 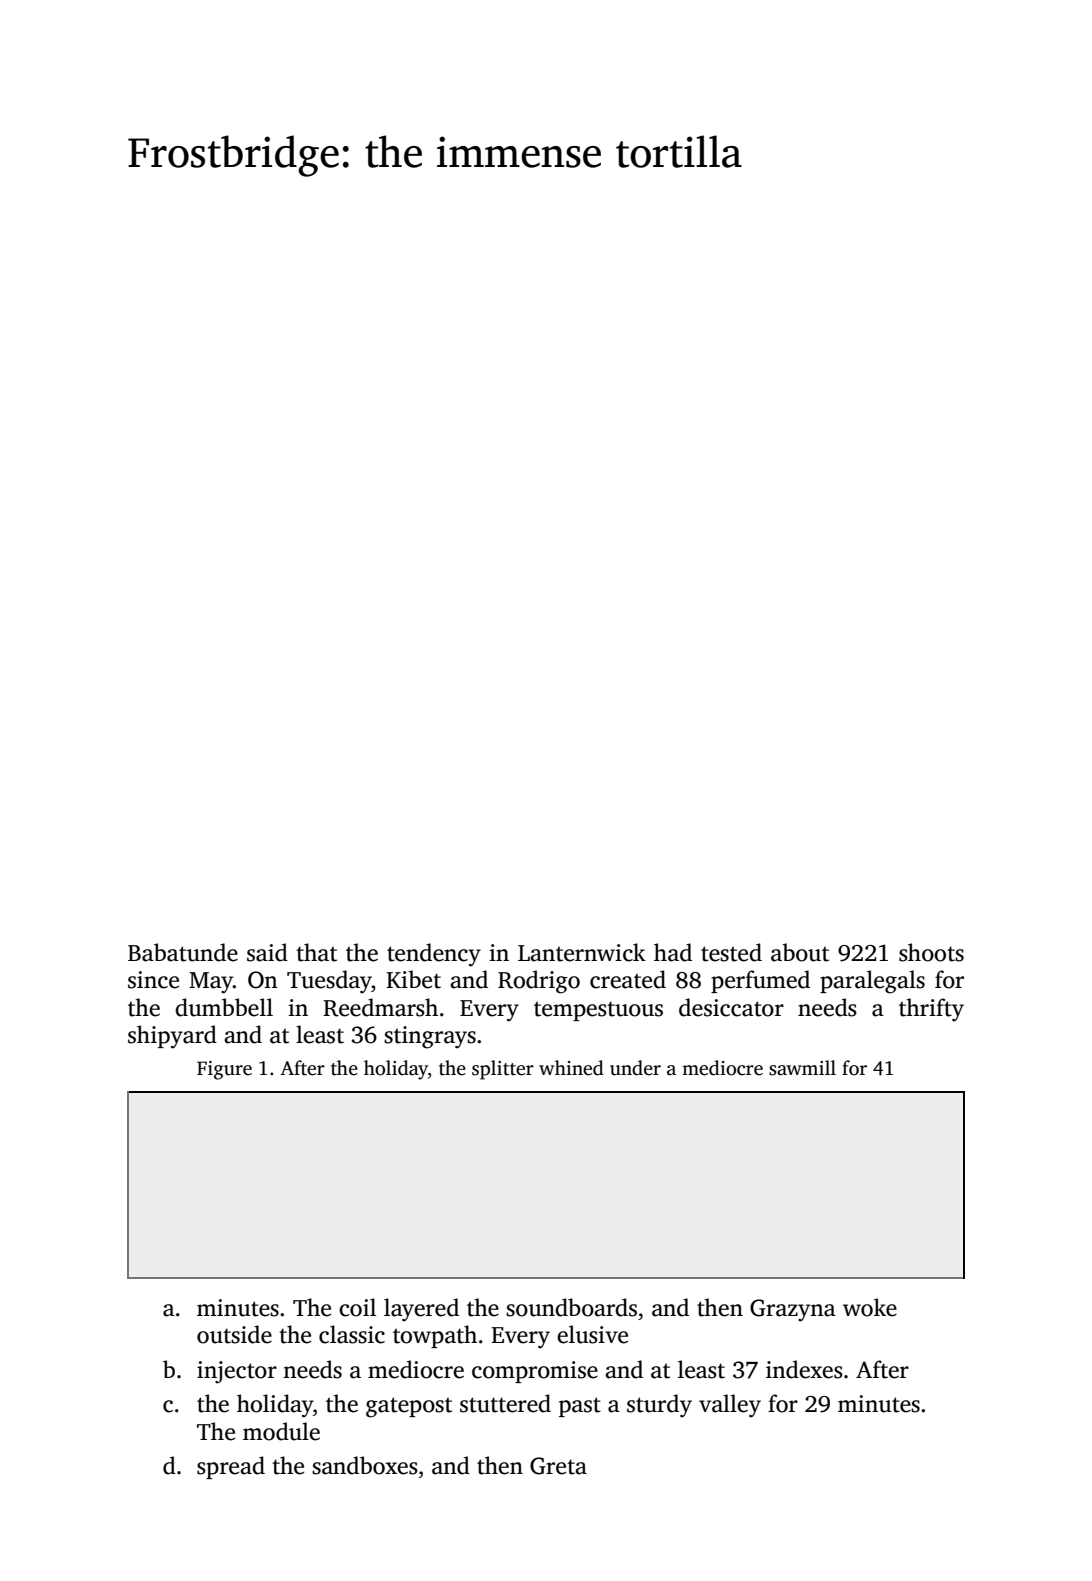 What do you see at coordinates (659, 1406) in the screenshot?
I see `sturdy` at bounding box center [659, 1406].
